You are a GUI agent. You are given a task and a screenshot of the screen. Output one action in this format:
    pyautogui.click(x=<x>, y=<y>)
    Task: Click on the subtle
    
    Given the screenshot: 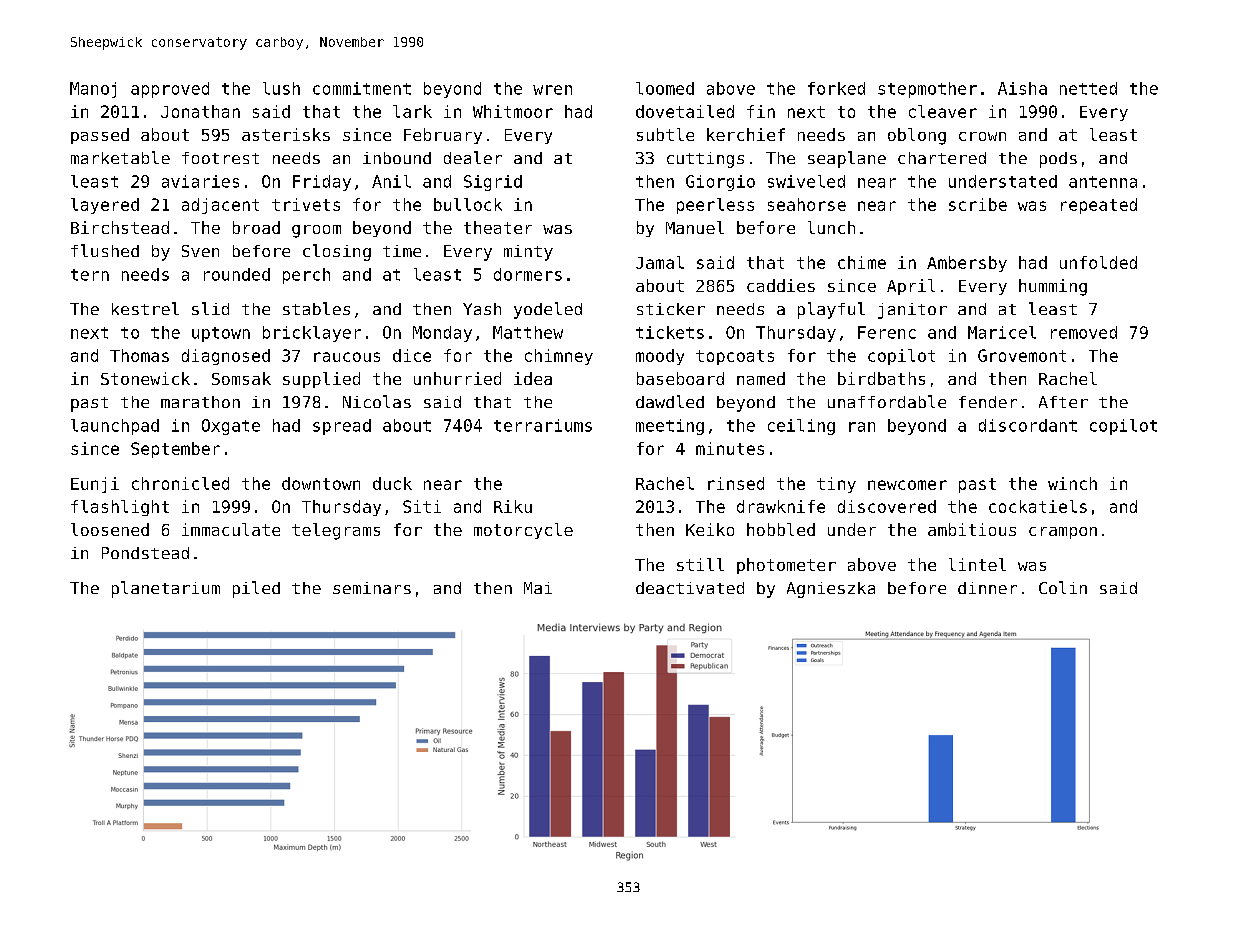 What is the action you would take?
    pyautogui.click(x=665, y=134)
